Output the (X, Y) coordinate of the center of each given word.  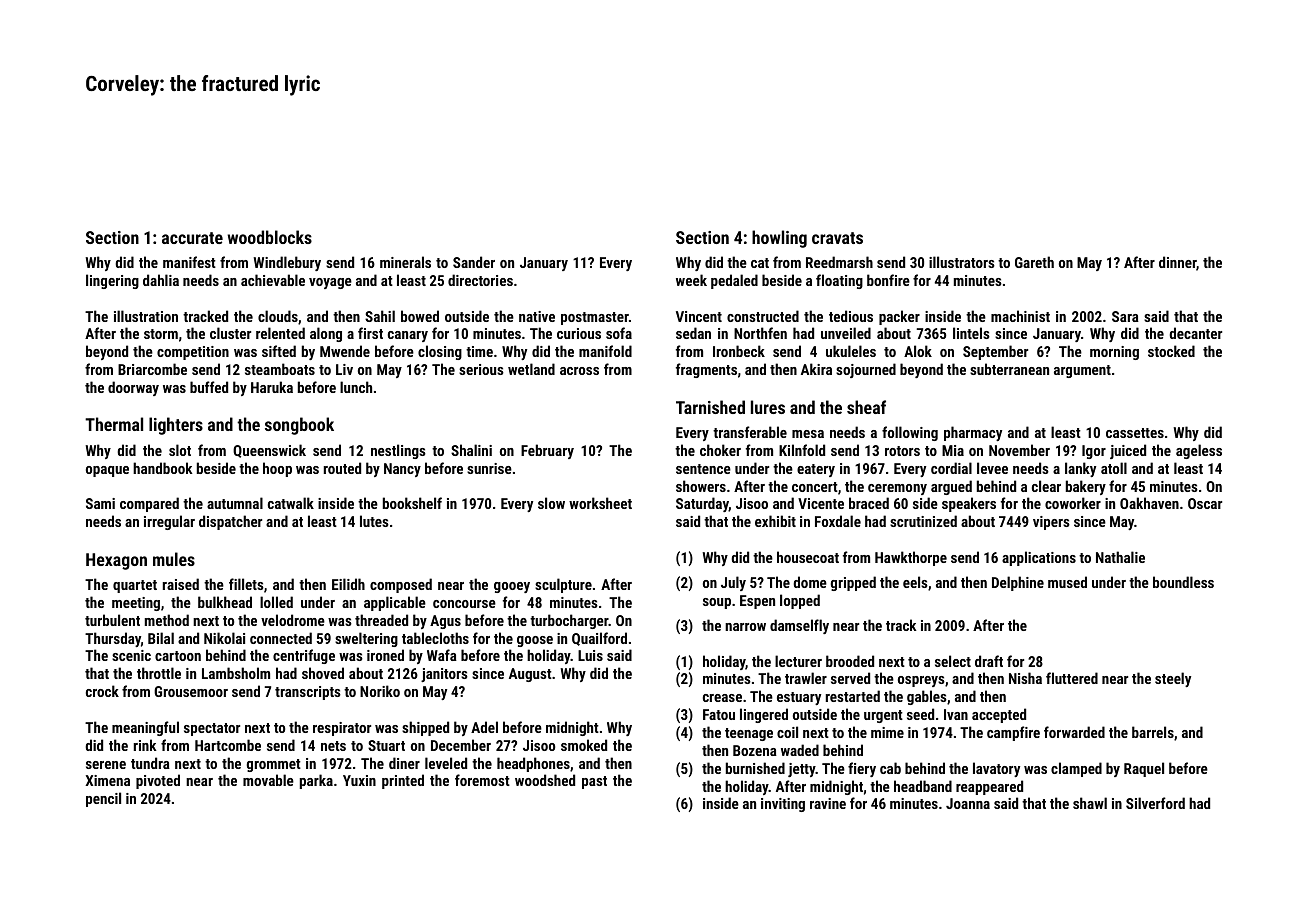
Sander (474, 262)
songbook (299, 426)
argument (1082, 371)
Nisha (1025, 678)
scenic (131, 655)
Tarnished (710, 407)
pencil (103, 799)
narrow (745, 627)
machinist (1020, 316)
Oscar (1205, 503)
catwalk (291, 503)
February (547, 451)
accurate (192, 238)
